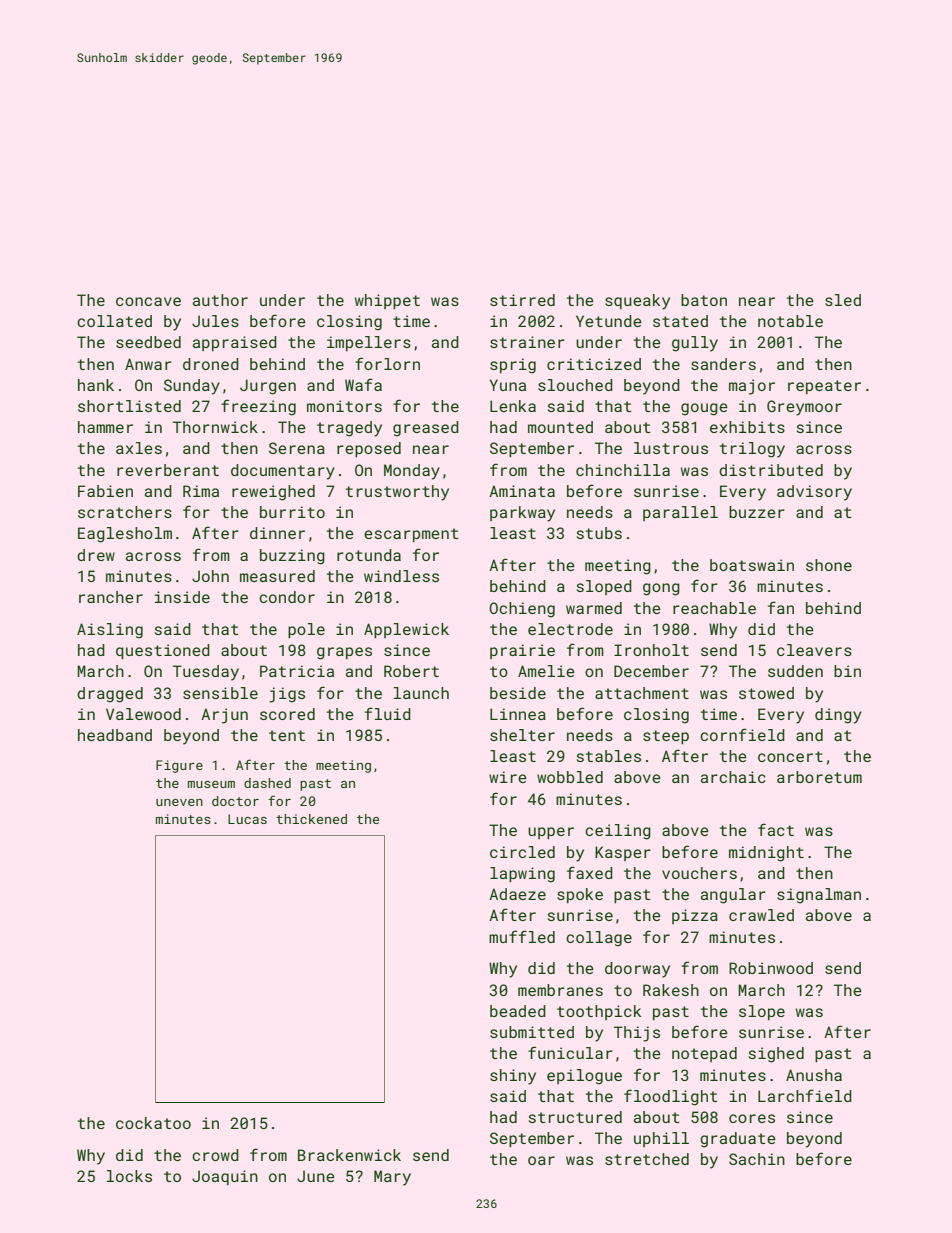 The image size is (952, 1233). Describe the element at coordinates (388, 713) in the image. I see `fluid` at that location.
